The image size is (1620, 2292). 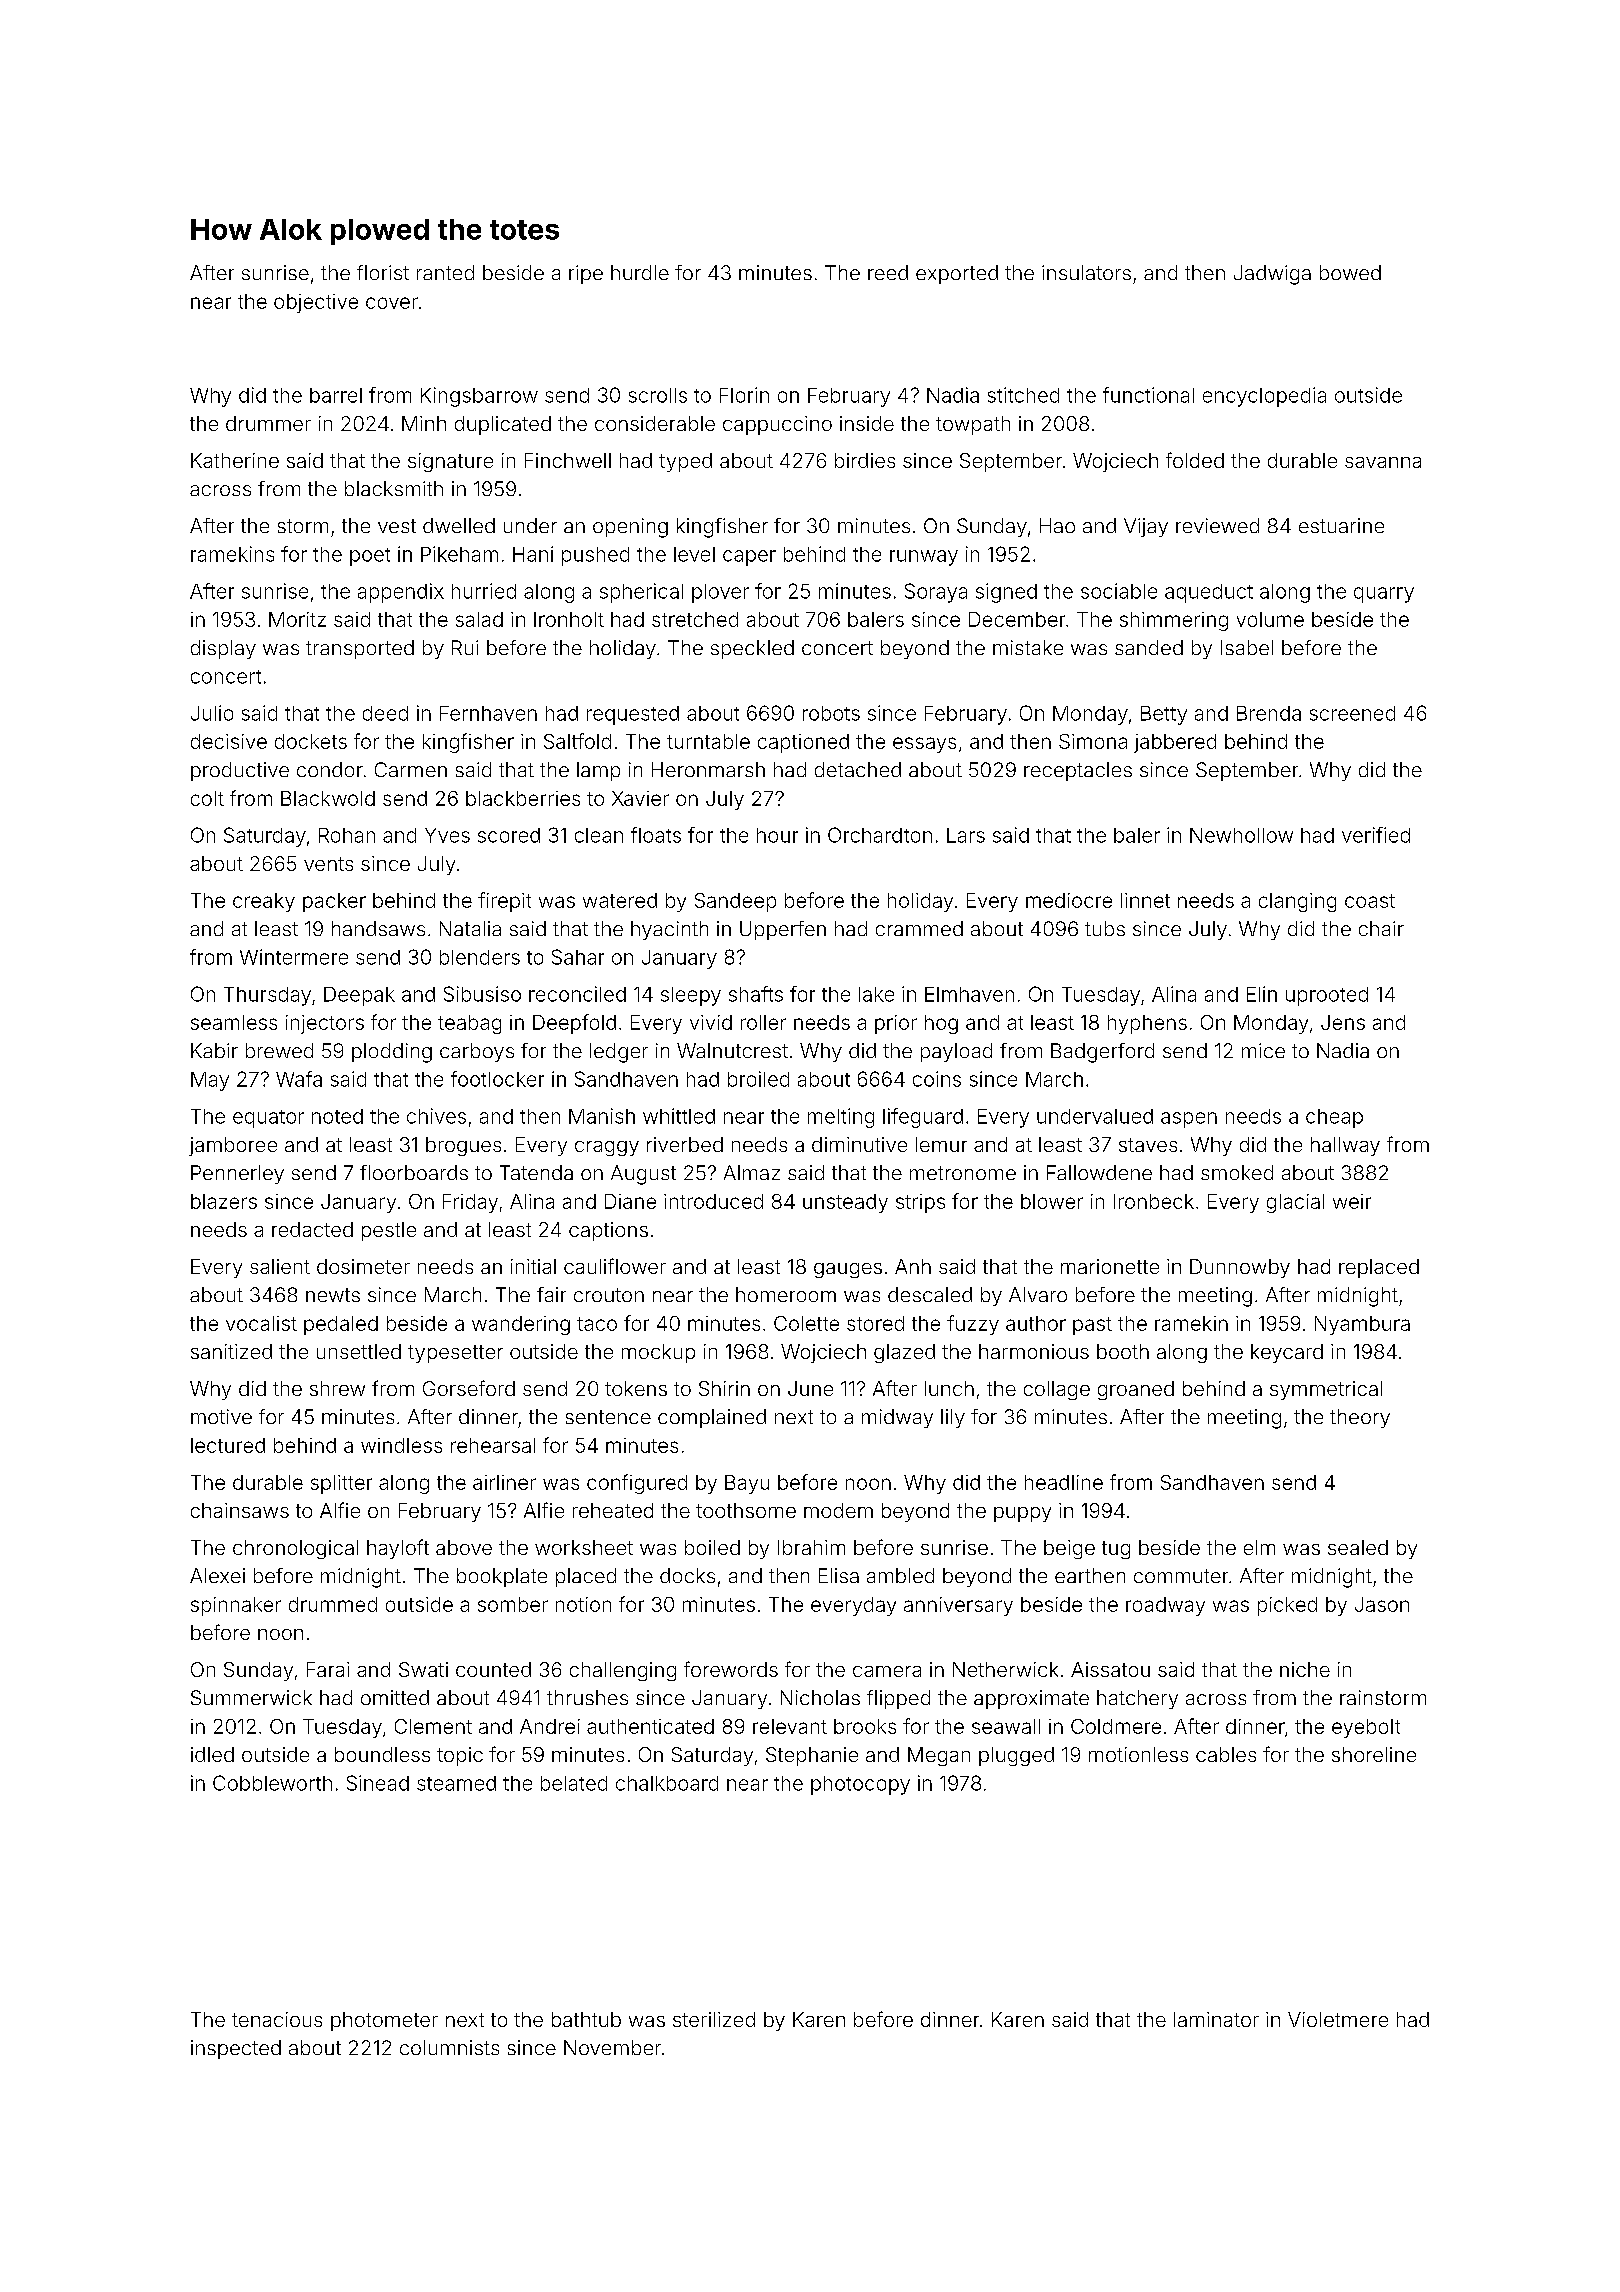 I want to click on omitted, so click(x=395, y=1697).
